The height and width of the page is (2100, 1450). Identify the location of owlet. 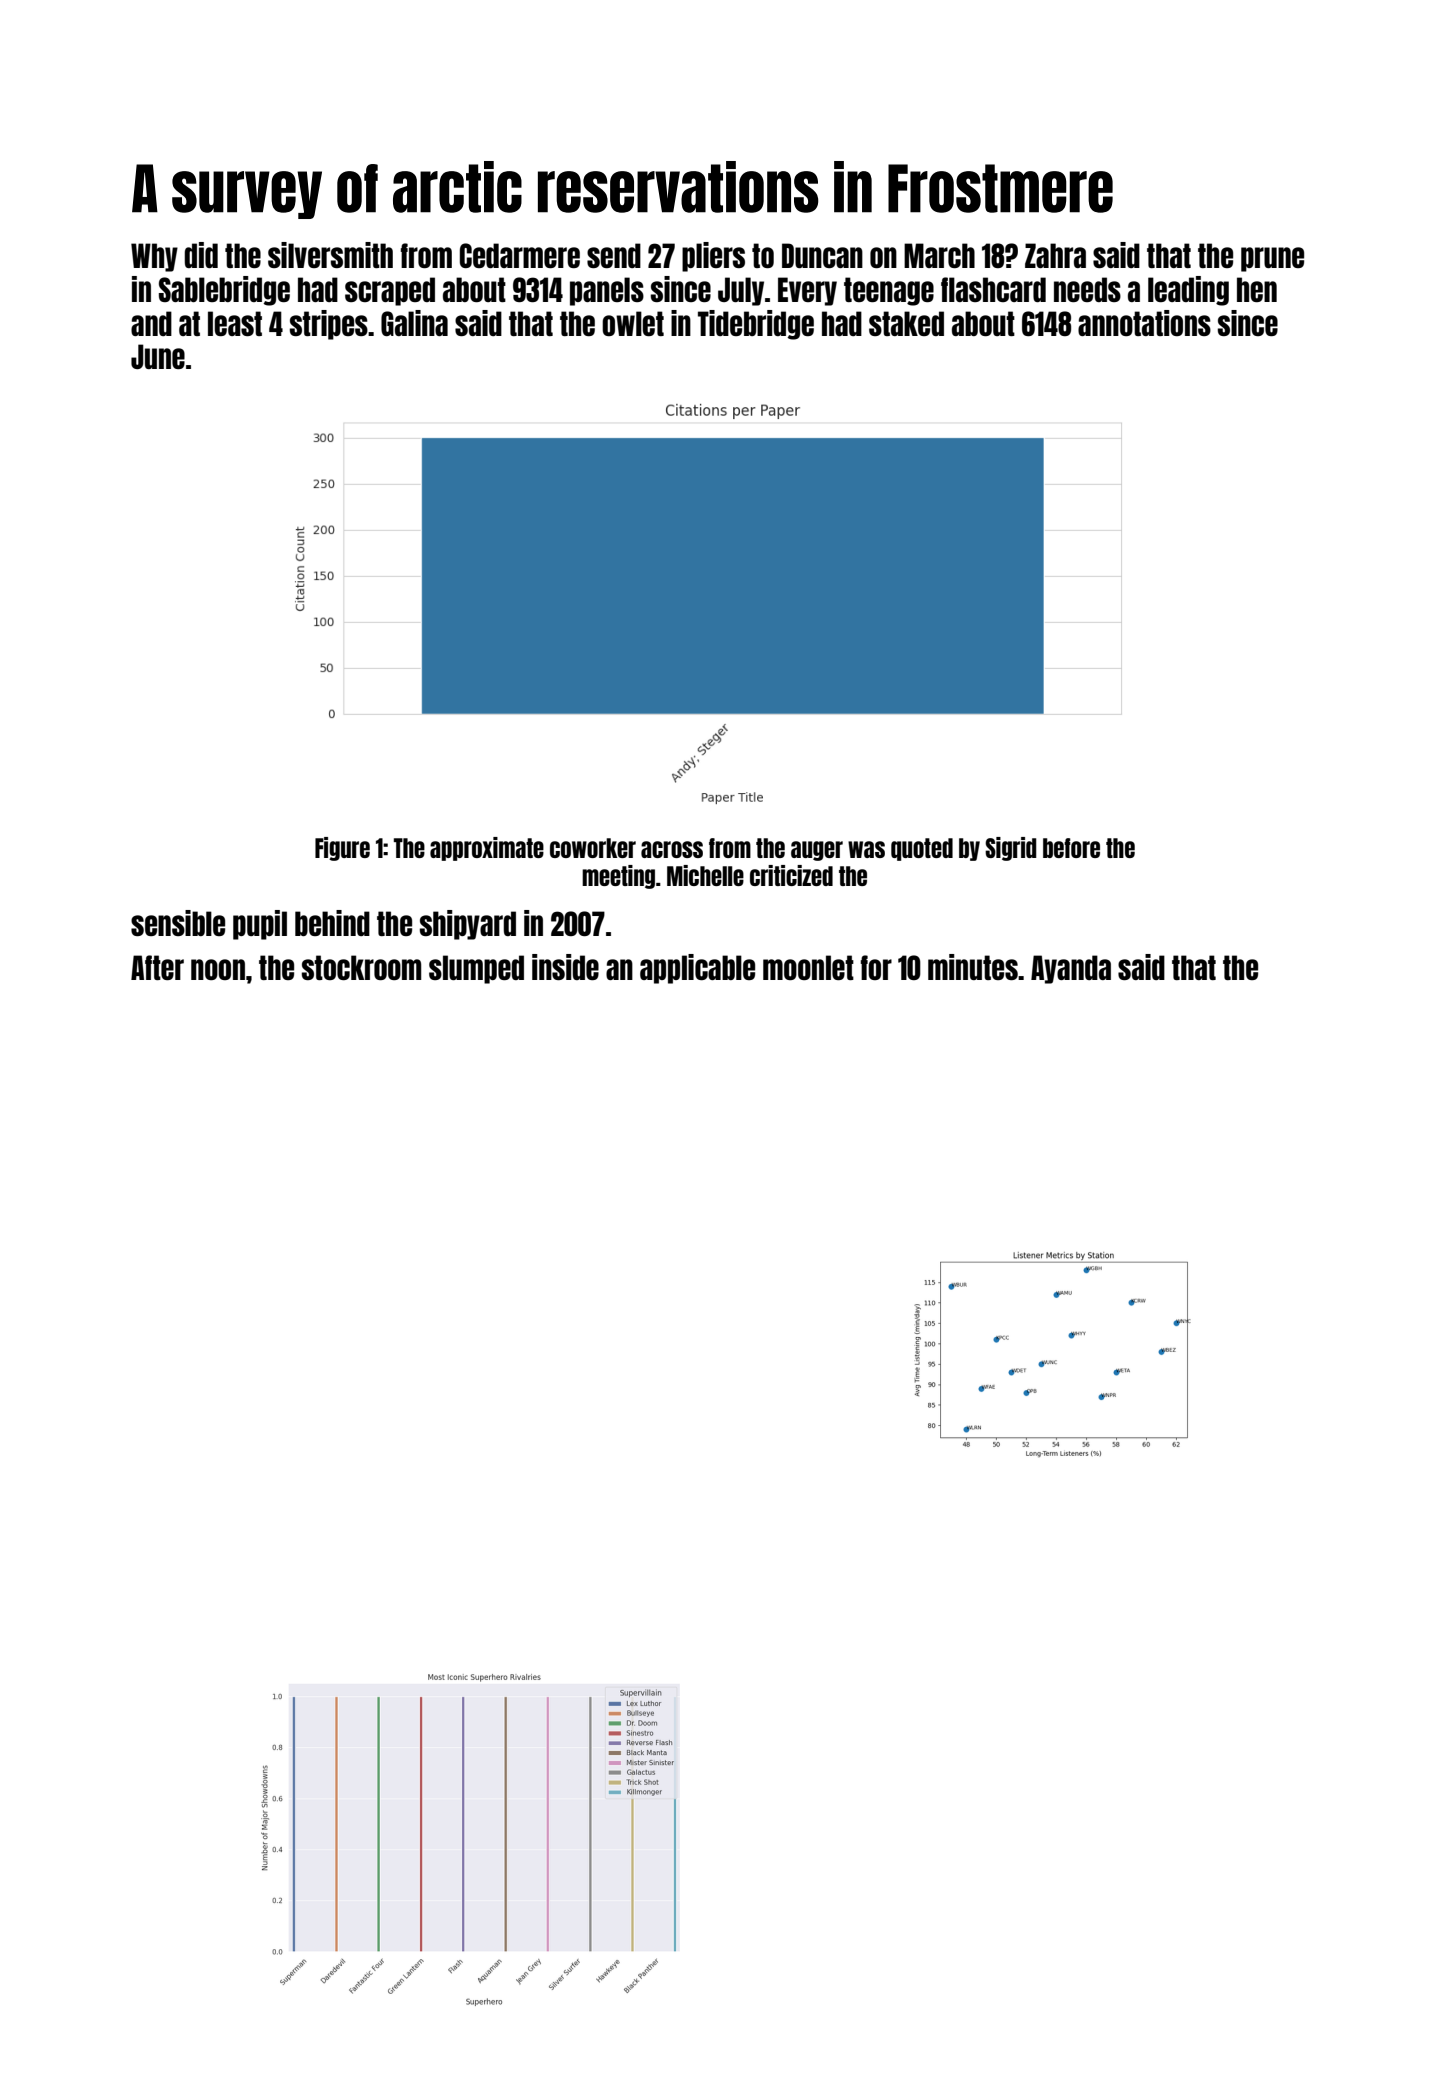
(633, 323).
